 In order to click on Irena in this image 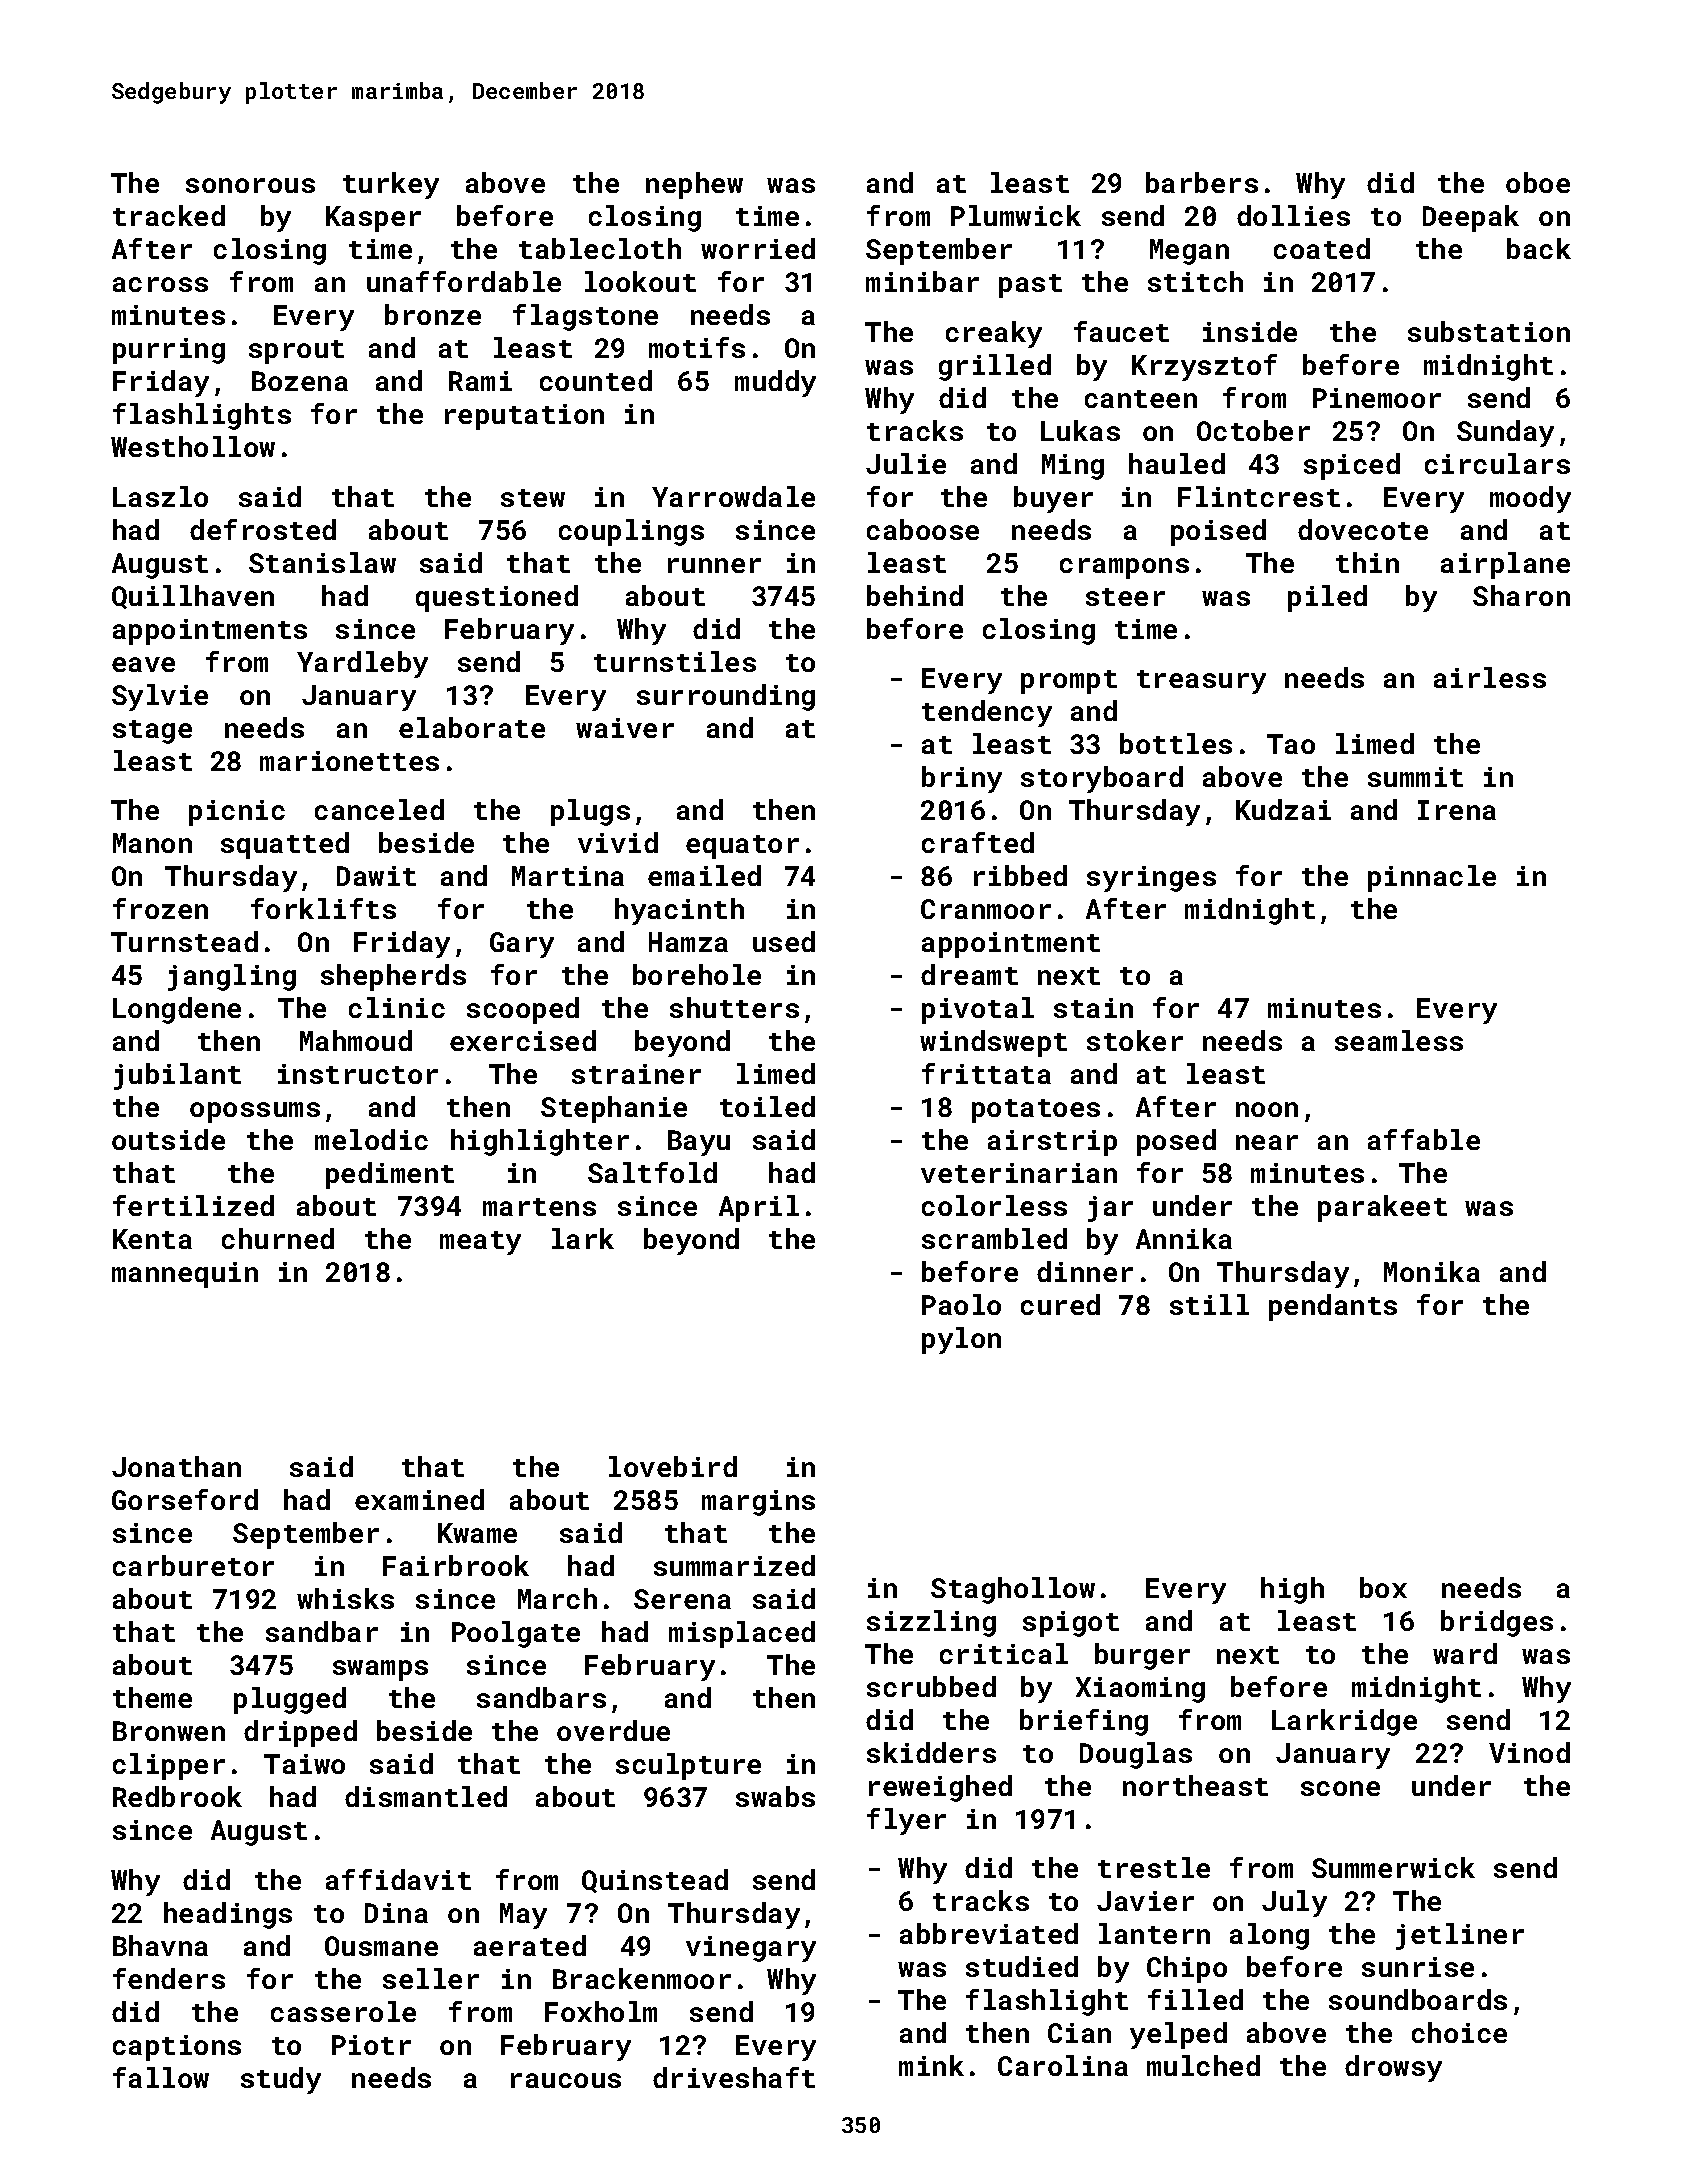, I will do `click(1457, 810)`.
